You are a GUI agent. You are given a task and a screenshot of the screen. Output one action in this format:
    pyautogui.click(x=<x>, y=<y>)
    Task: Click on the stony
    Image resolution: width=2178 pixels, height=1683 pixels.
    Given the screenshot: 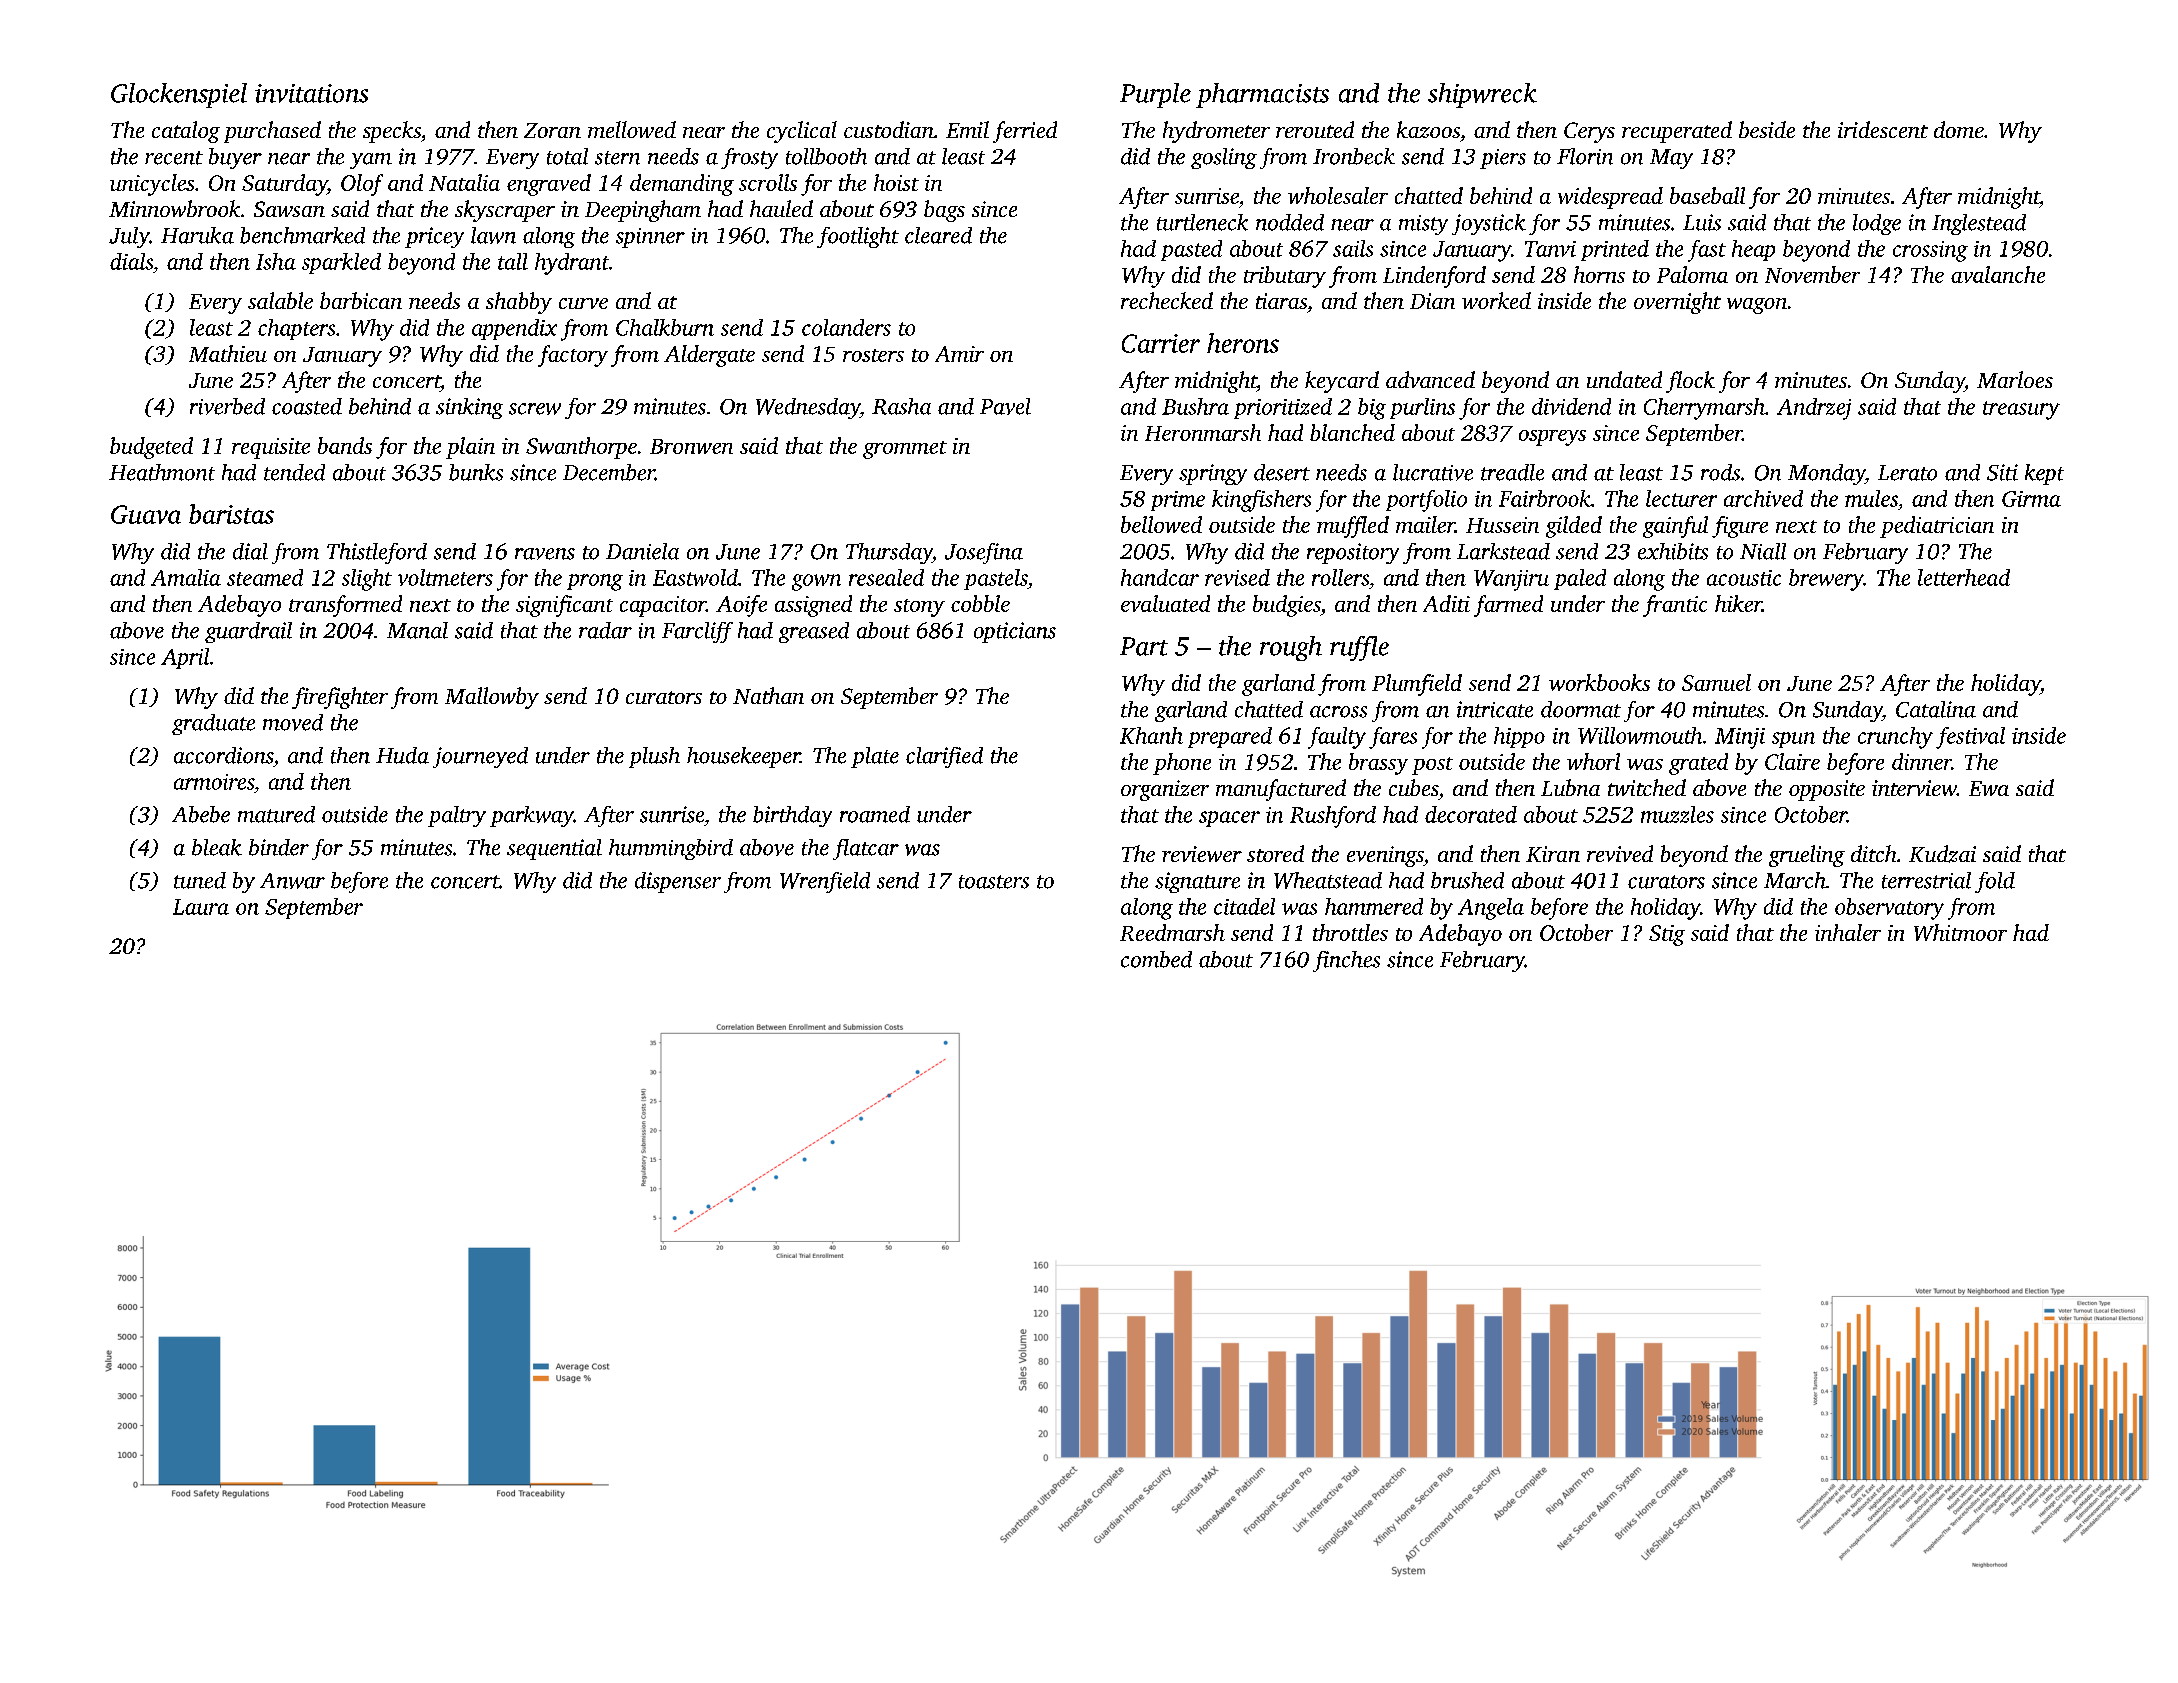 What is the action you would take?
    pyautogui.click(x=919, y=608)
